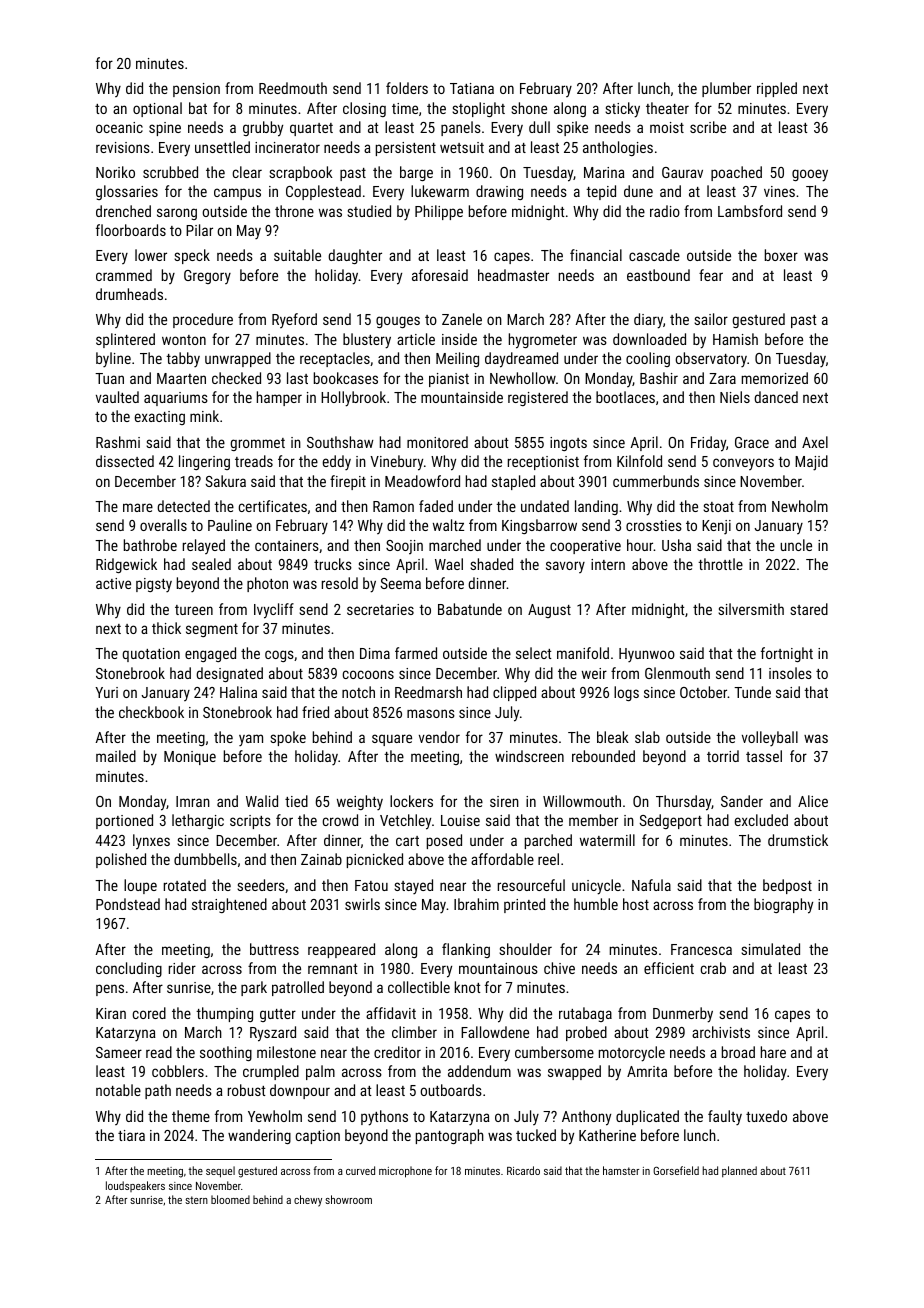 This page has width=924, height=1308. What do you see at coordinates (777, 89) in the page?
I see `rippled` at bounding box center [777, 89].
